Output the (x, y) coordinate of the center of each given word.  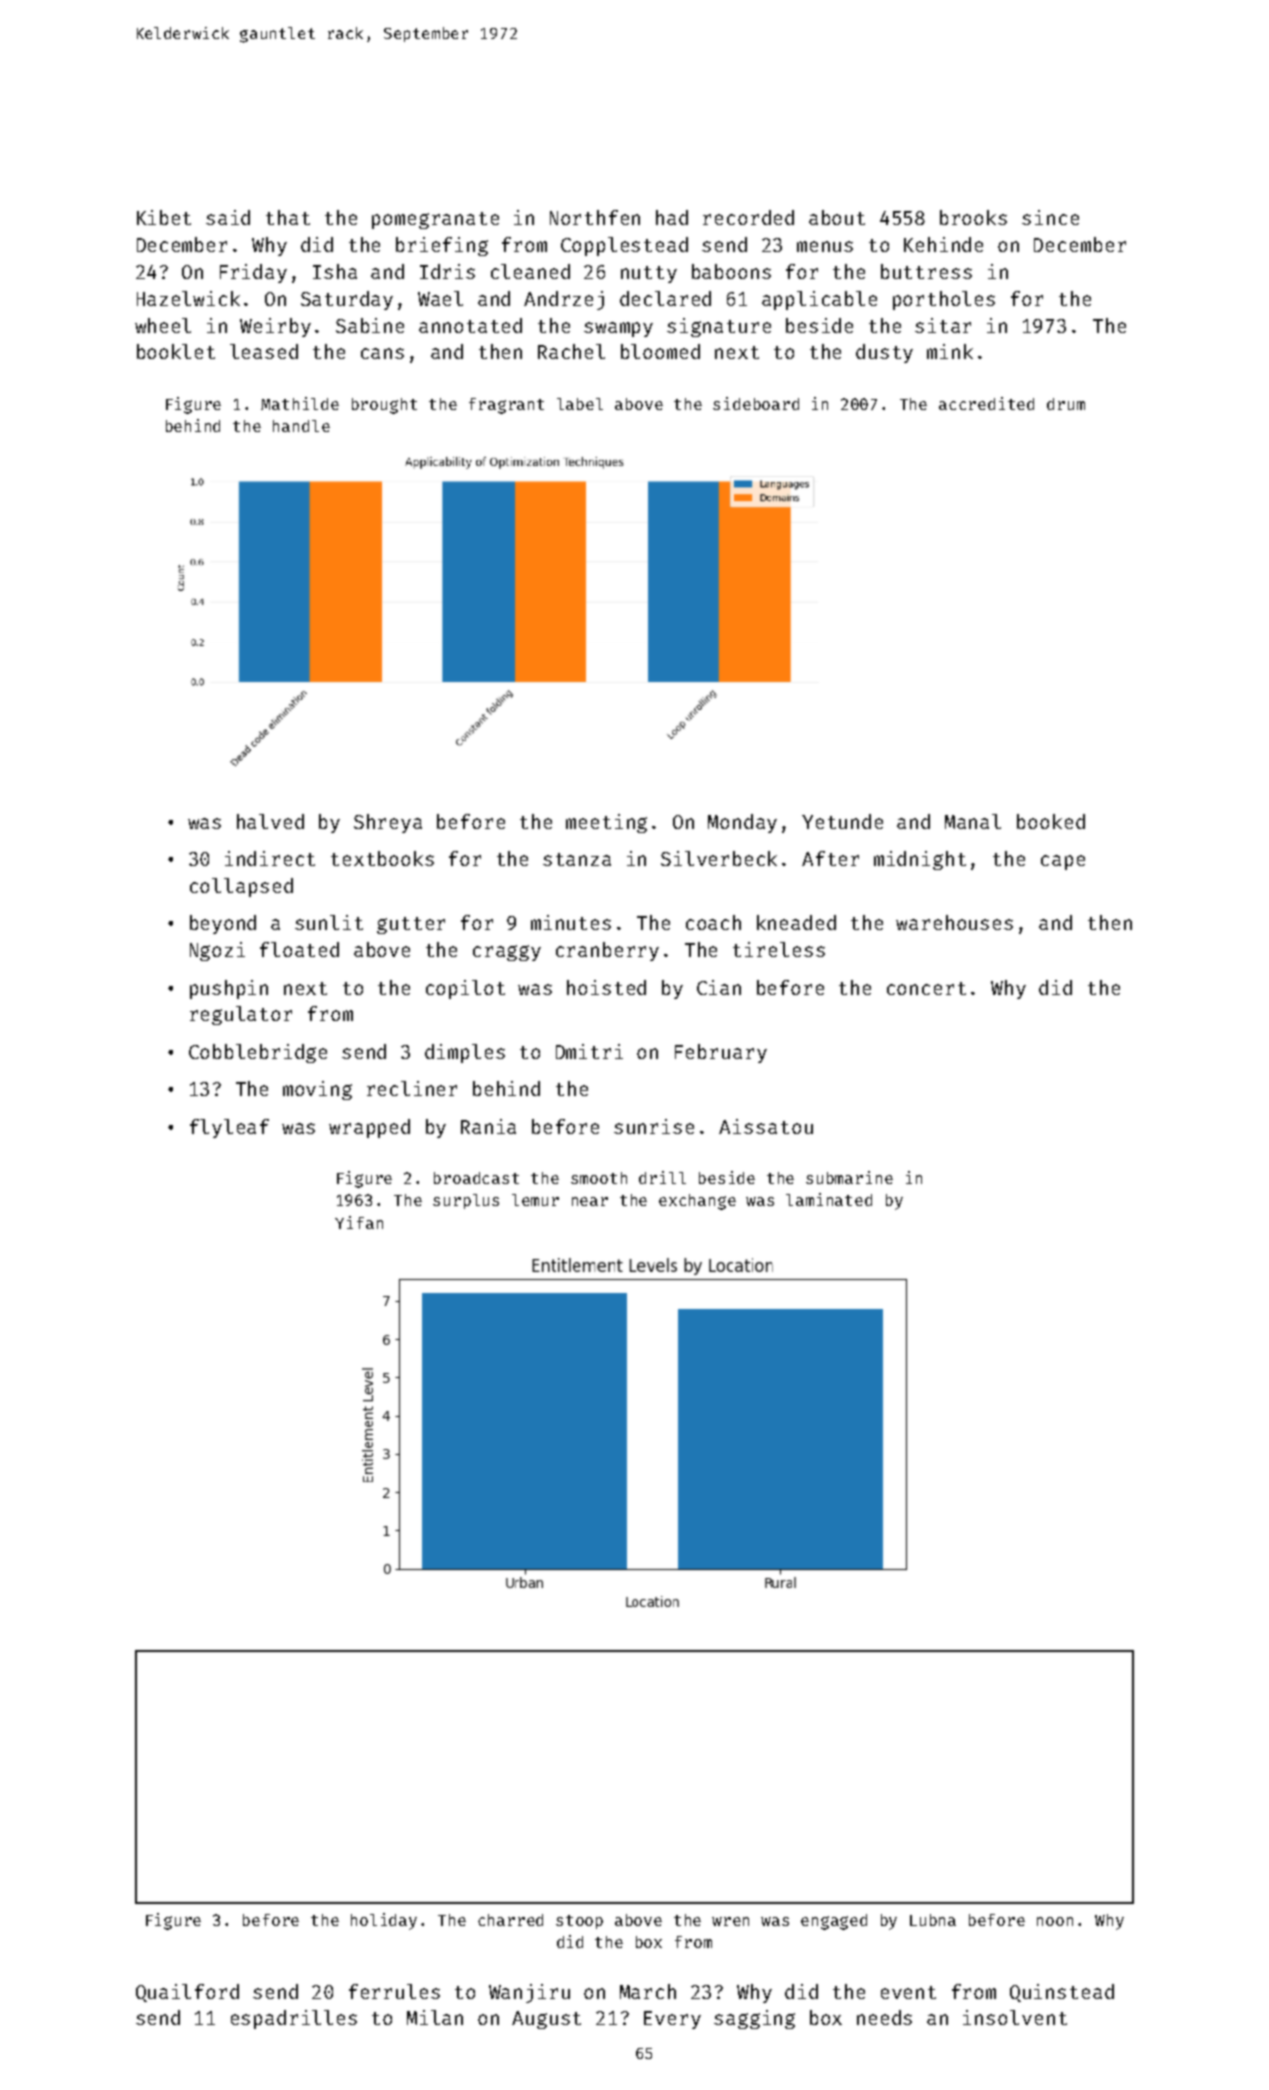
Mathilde (300, 403)
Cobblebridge (258, 1053)
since (1050, 217)
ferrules (394, 1991)
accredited (986, 403)
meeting (606, 823)
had (672, 217)
